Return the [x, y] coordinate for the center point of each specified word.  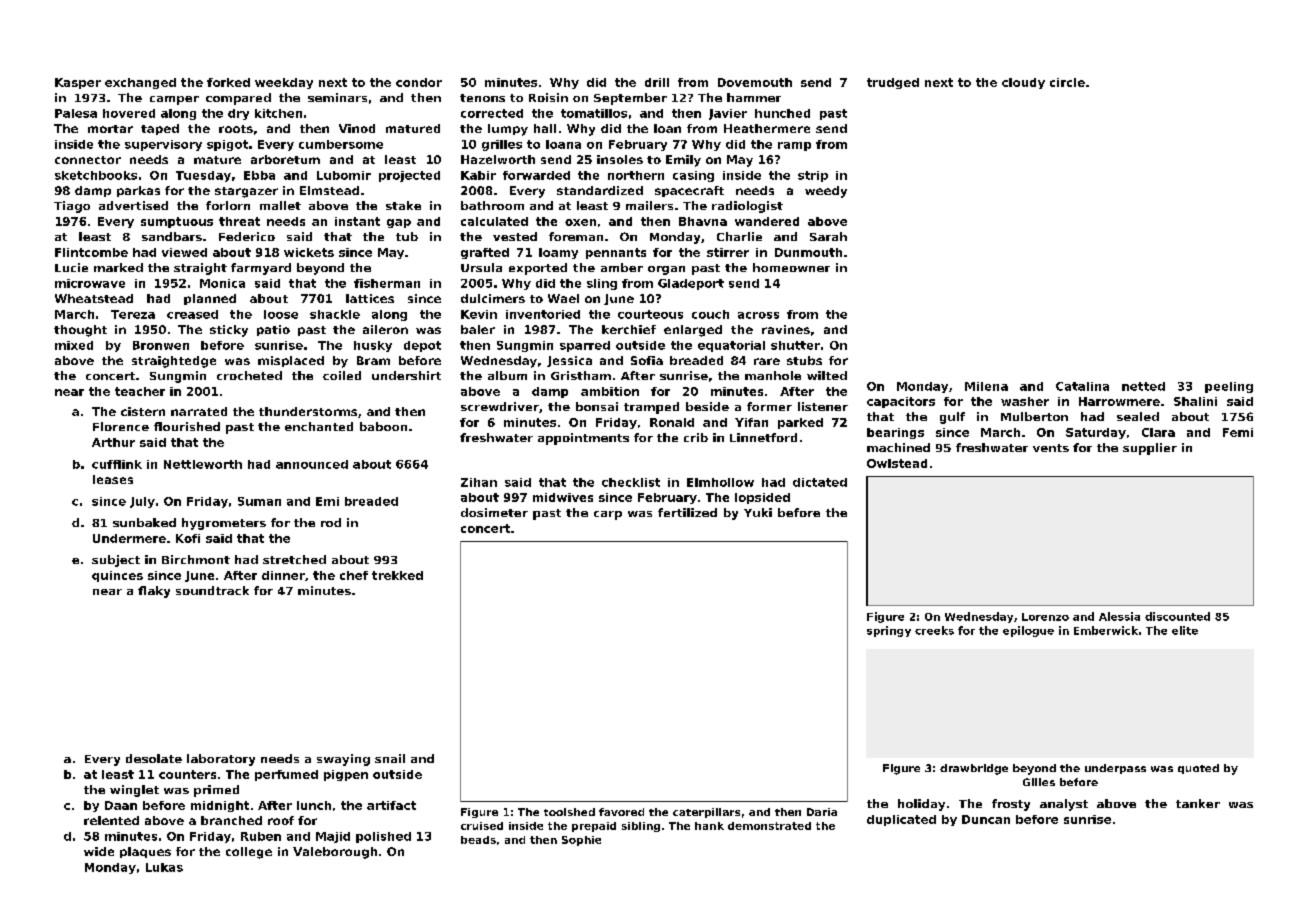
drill [657, 82]
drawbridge [974, 769]
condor [419, 82]
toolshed [569, 812]
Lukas [164, 867]
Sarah [828, 236]
